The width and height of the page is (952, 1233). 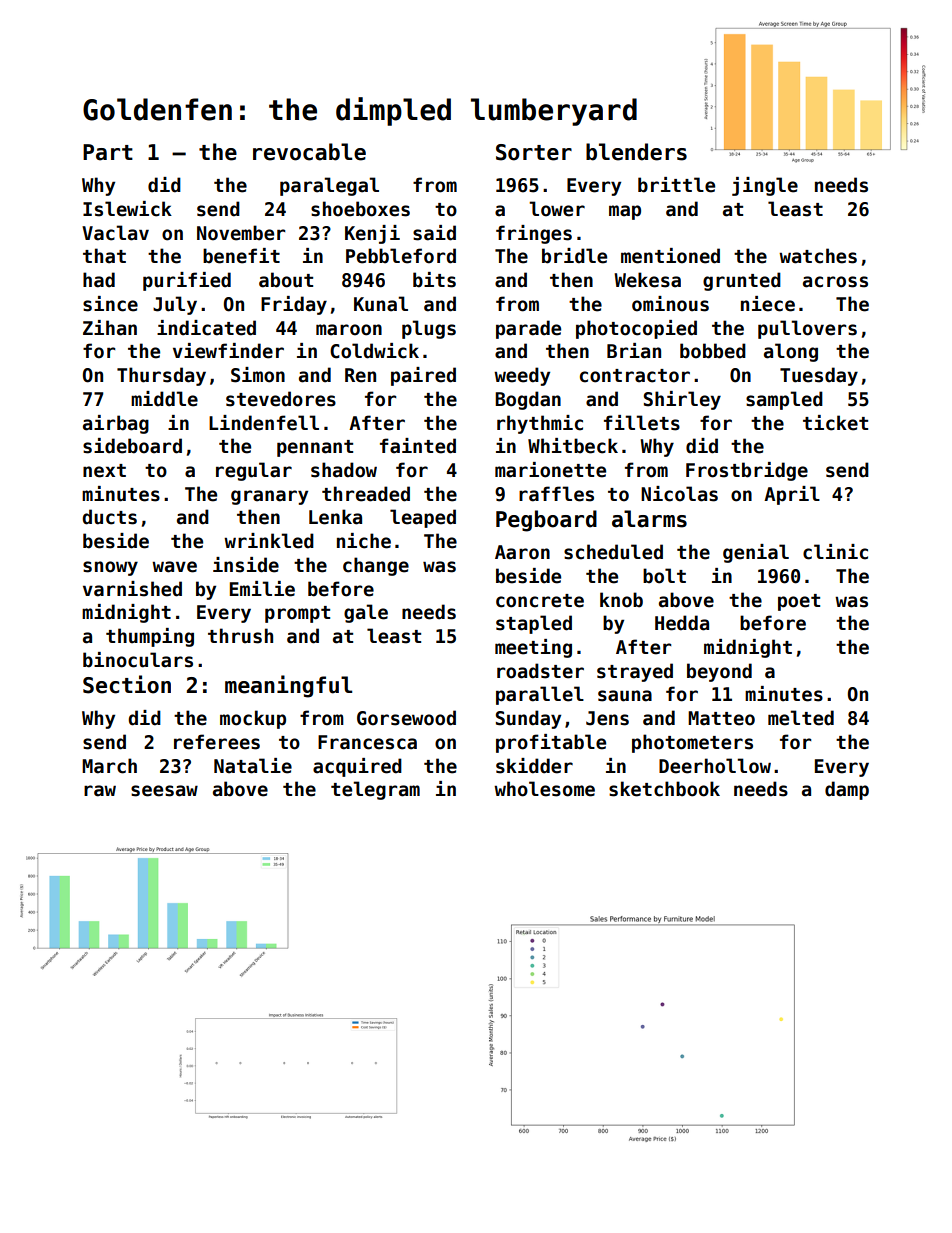 What do you see at coordinates (747, 471) in the page?
I see `Frostbridge` at bounding box center [747, 471].
